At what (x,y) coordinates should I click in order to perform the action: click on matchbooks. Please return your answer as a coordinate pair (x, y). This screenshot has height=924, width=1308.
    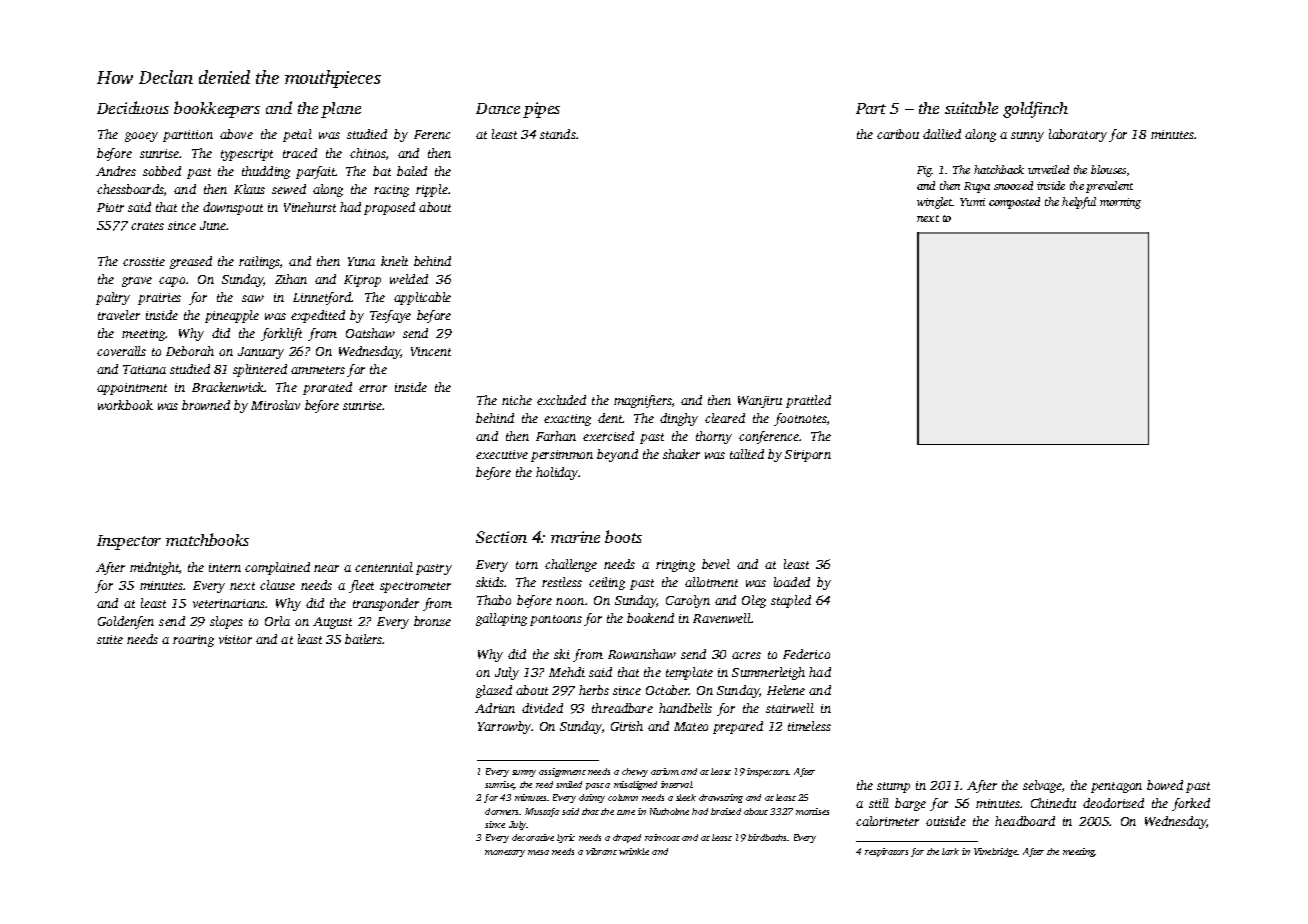
    Looking at the image, I should click on (207, 539).
